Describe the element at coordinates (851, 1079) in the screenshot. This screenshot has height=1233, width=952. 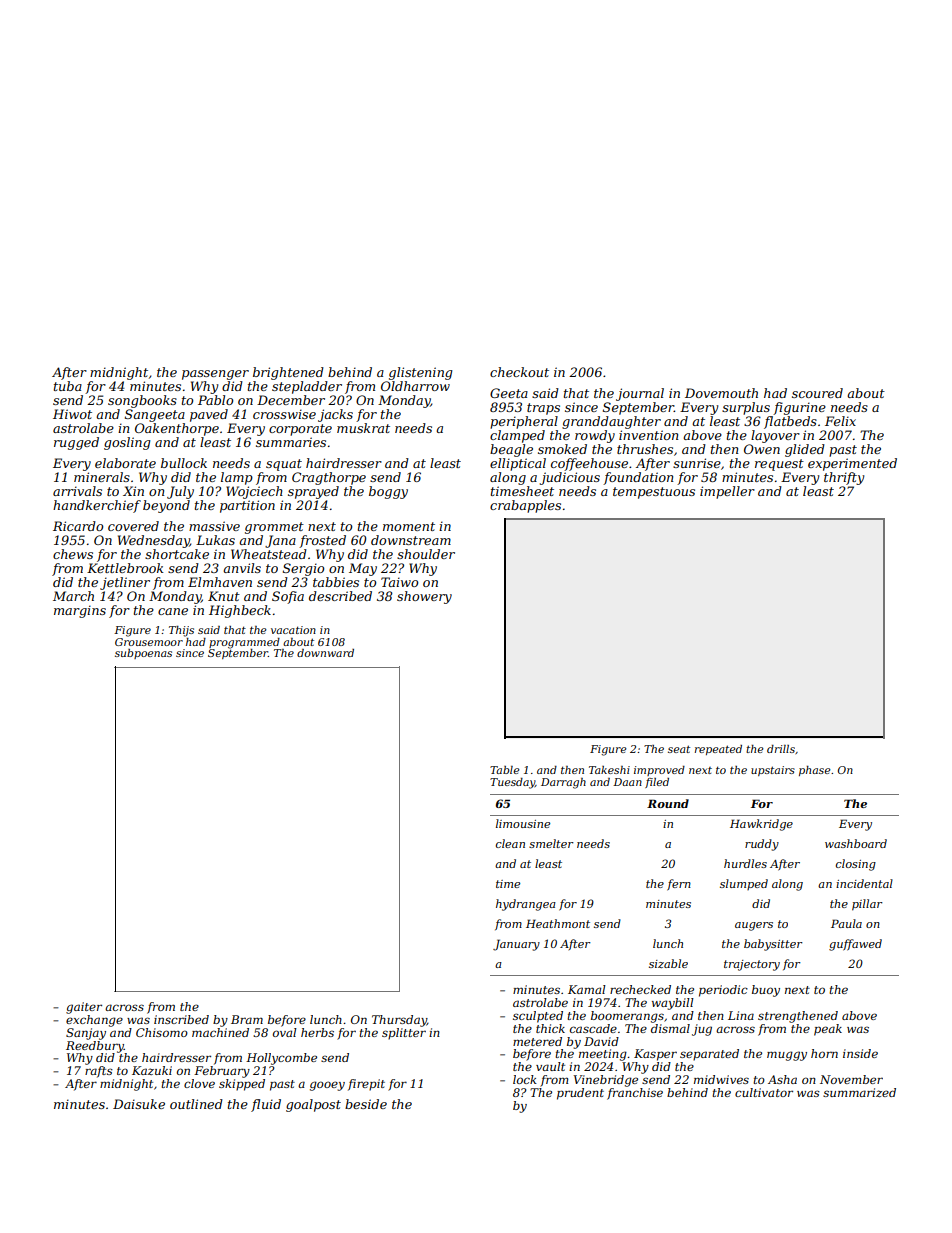
I see `November` at that location.
